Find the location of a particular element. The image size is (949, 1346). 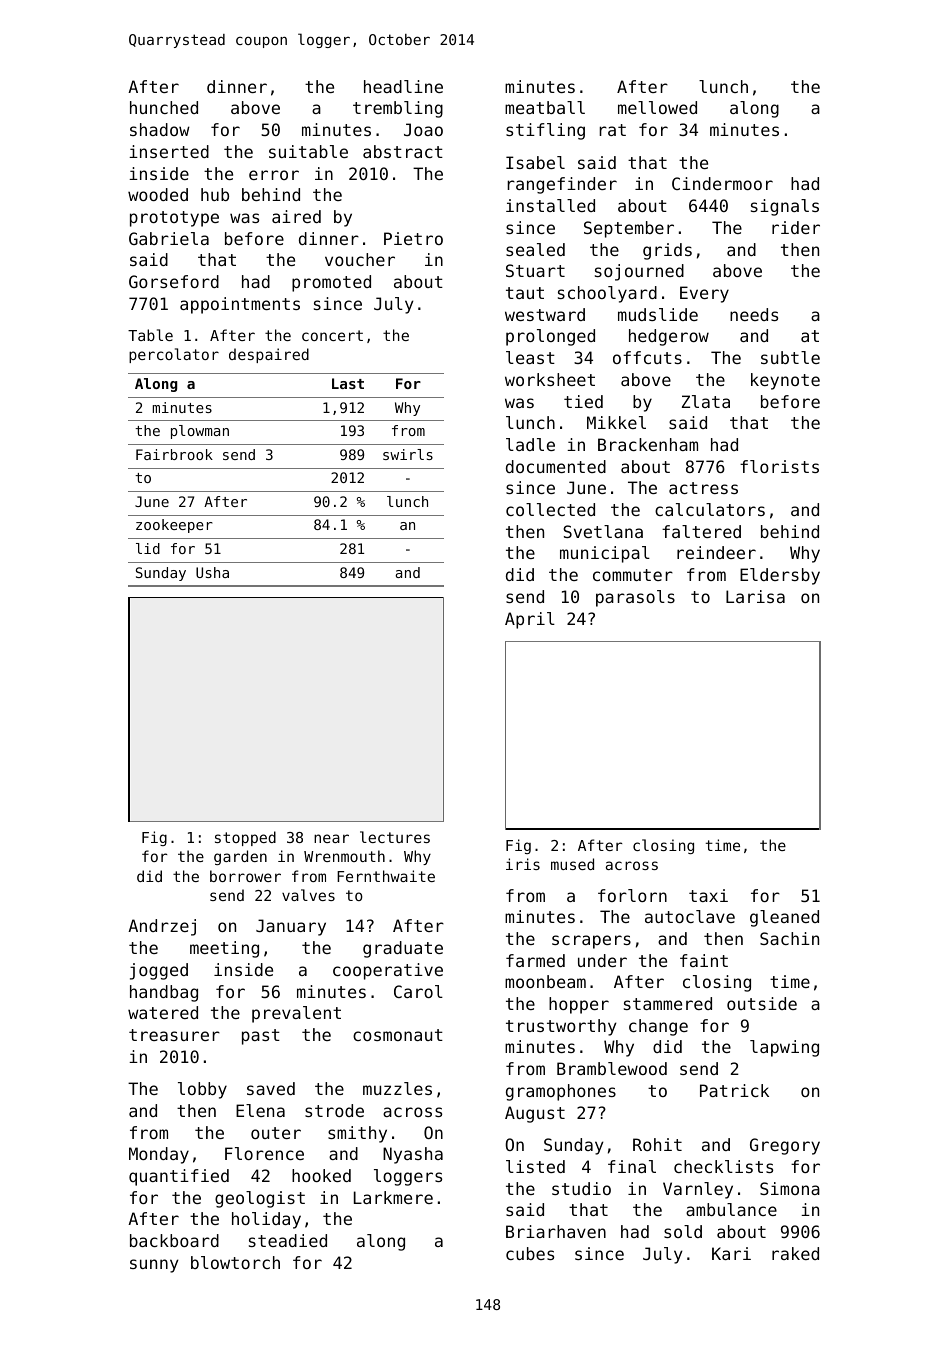

April is located at coordinates (530, 620).
